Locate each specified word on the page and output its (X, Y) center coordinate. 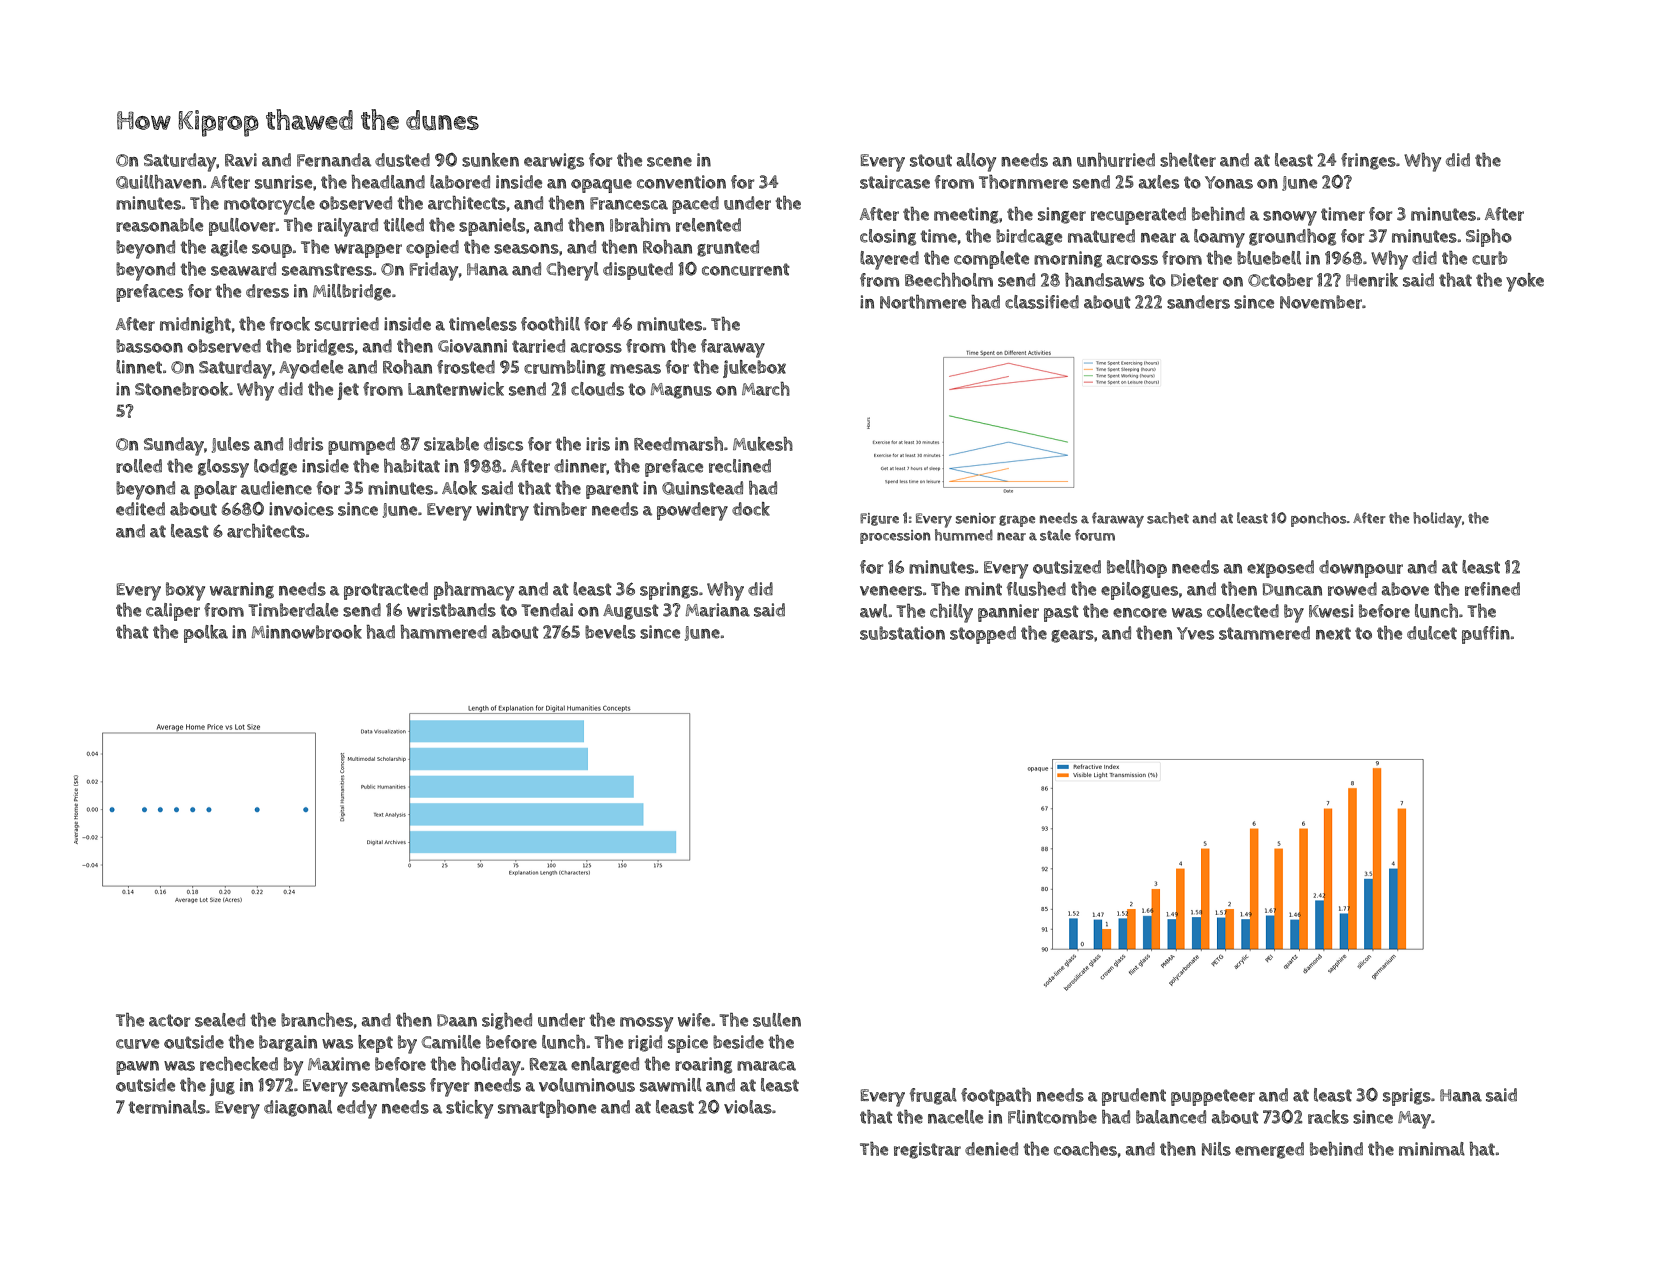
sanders (1198, 302)
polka (206, 634)
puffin (1486, 635)
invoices (301, 509)
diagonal (298, 1108)
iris (598, 444)
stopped (983, 635)
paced (695, 205)
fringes (1368, 161)
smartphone (547, 1109)
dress (267, 291)
